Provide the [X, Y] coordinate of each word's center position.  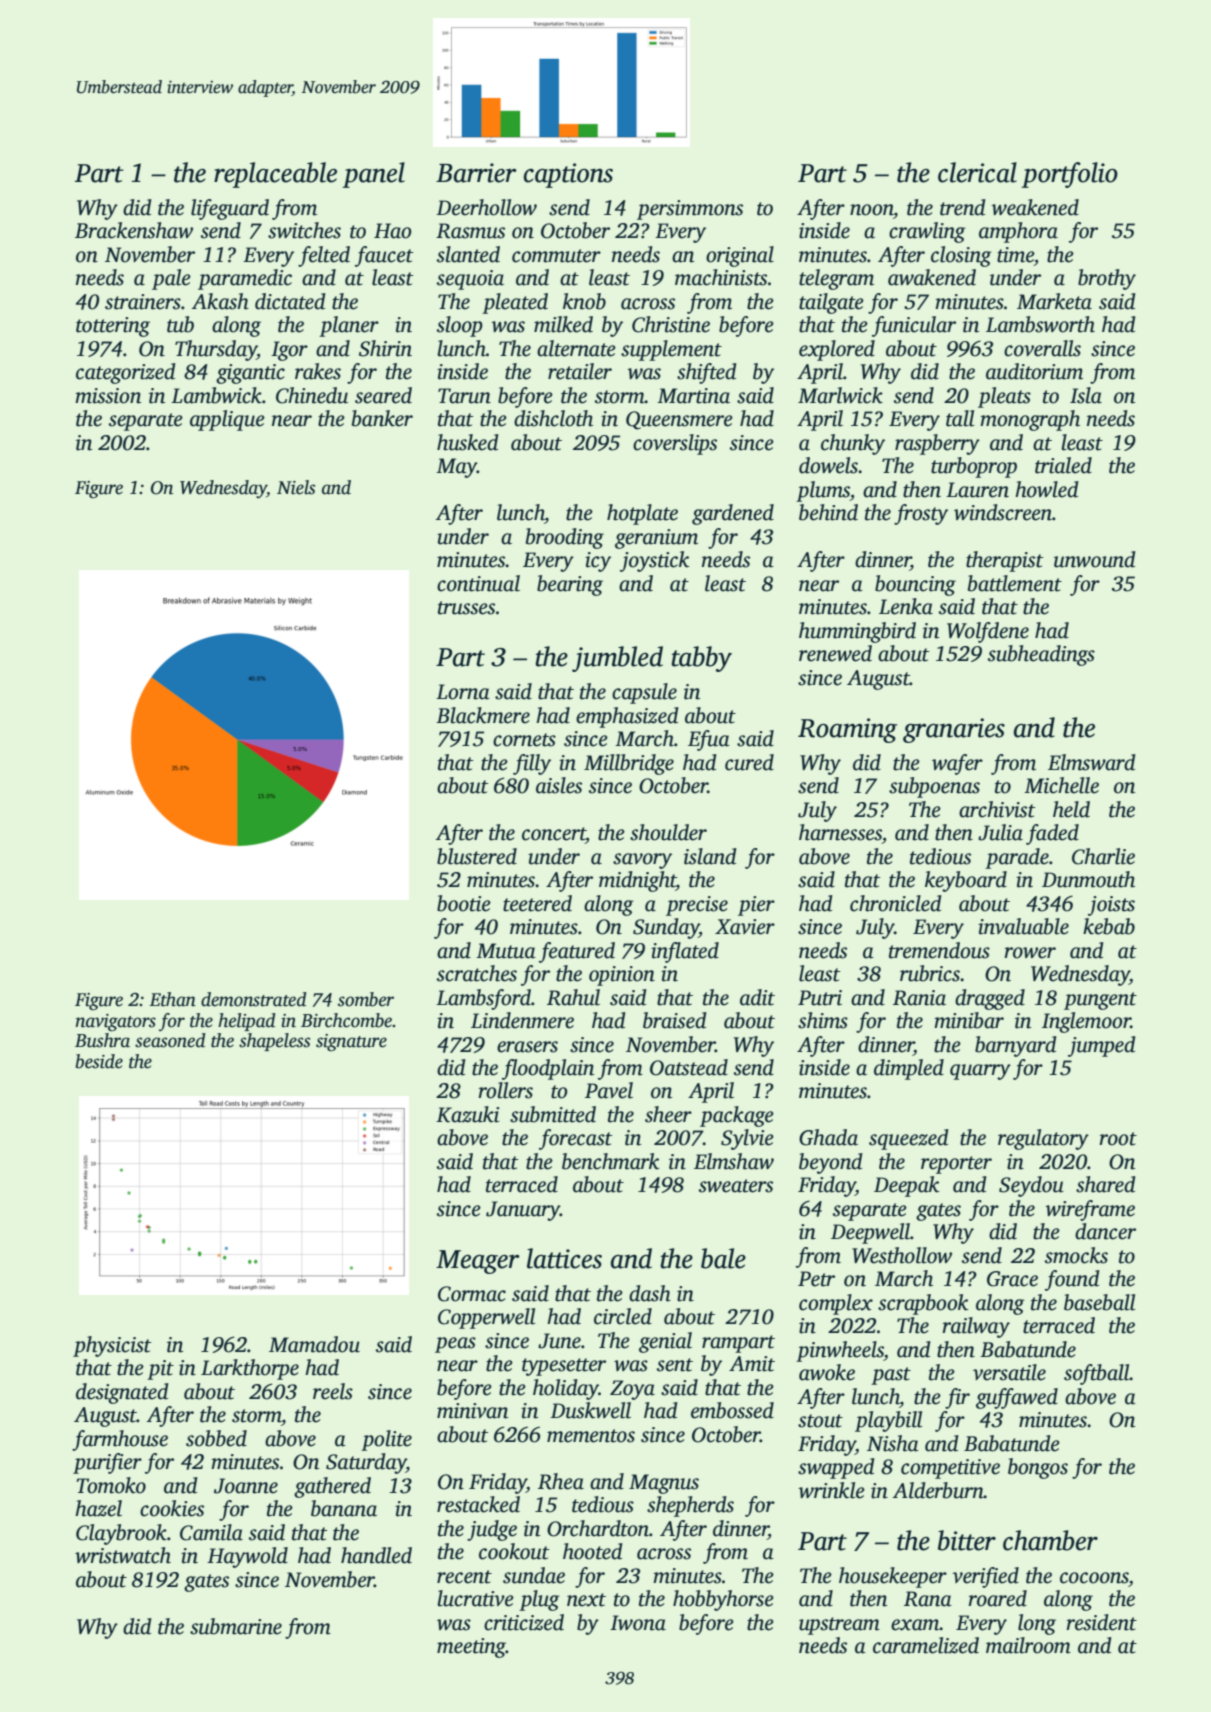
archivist [997, 809]
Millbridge [629, 764]
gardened [733, 514]
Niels [296, 487]
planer [349, 326]
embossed [732, 1410]
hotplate [642, 514]
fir [957, 1398]
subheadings [1041, 655]
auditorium [1034, 371]
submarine [236, 1626]
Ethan [172, 999]
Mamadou [314, 1344]
